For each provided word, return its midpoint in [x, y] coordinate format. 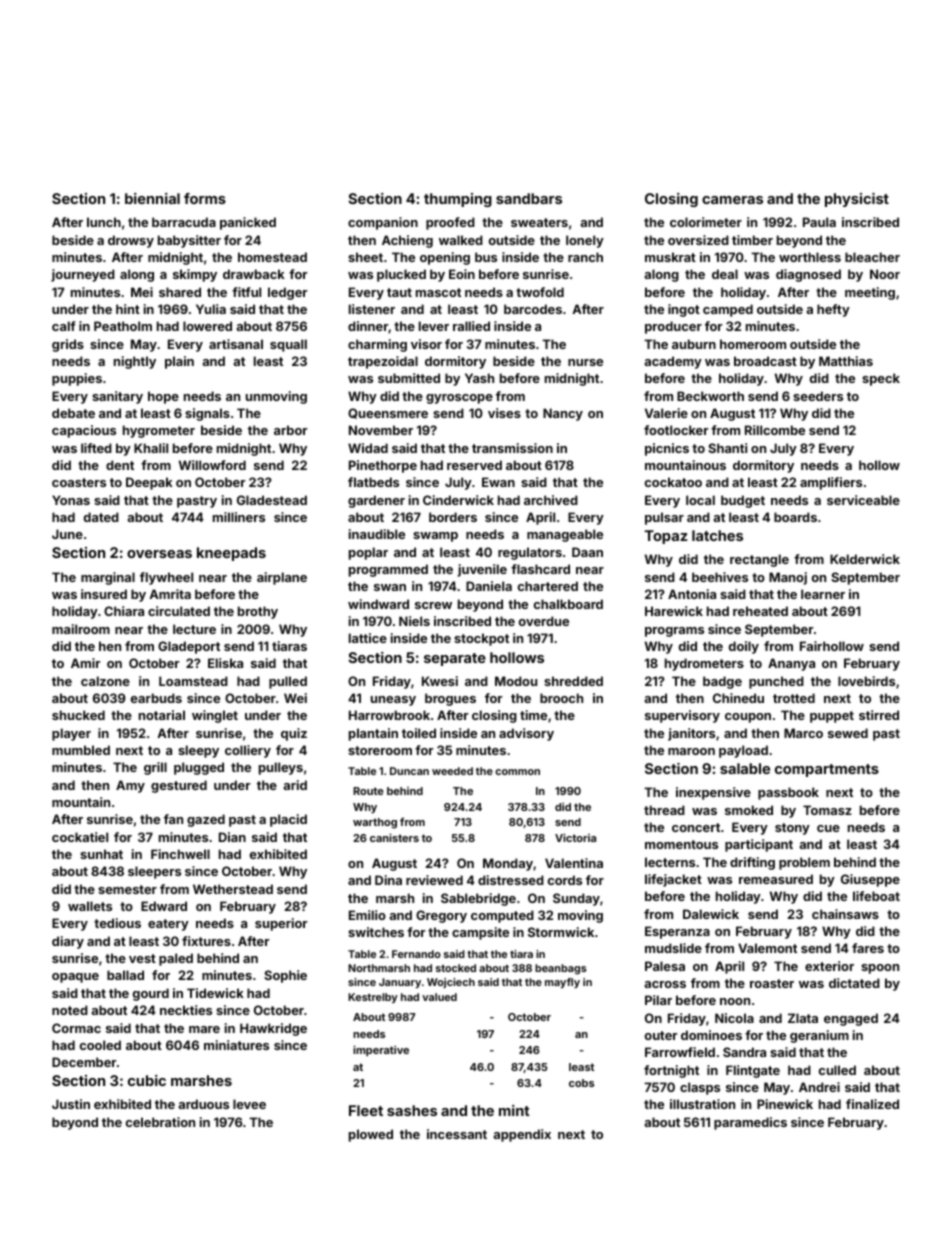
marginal [108, 578]
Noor [885, 274]
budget [743, 501]
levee [249, 1104]
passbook [788, 793]
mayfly [562, 983]
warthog [375, 823]
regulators [530, 553]
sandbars [529, 198]
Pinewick [785, 1104]
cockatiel [80, 837]
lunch [104, 222]
